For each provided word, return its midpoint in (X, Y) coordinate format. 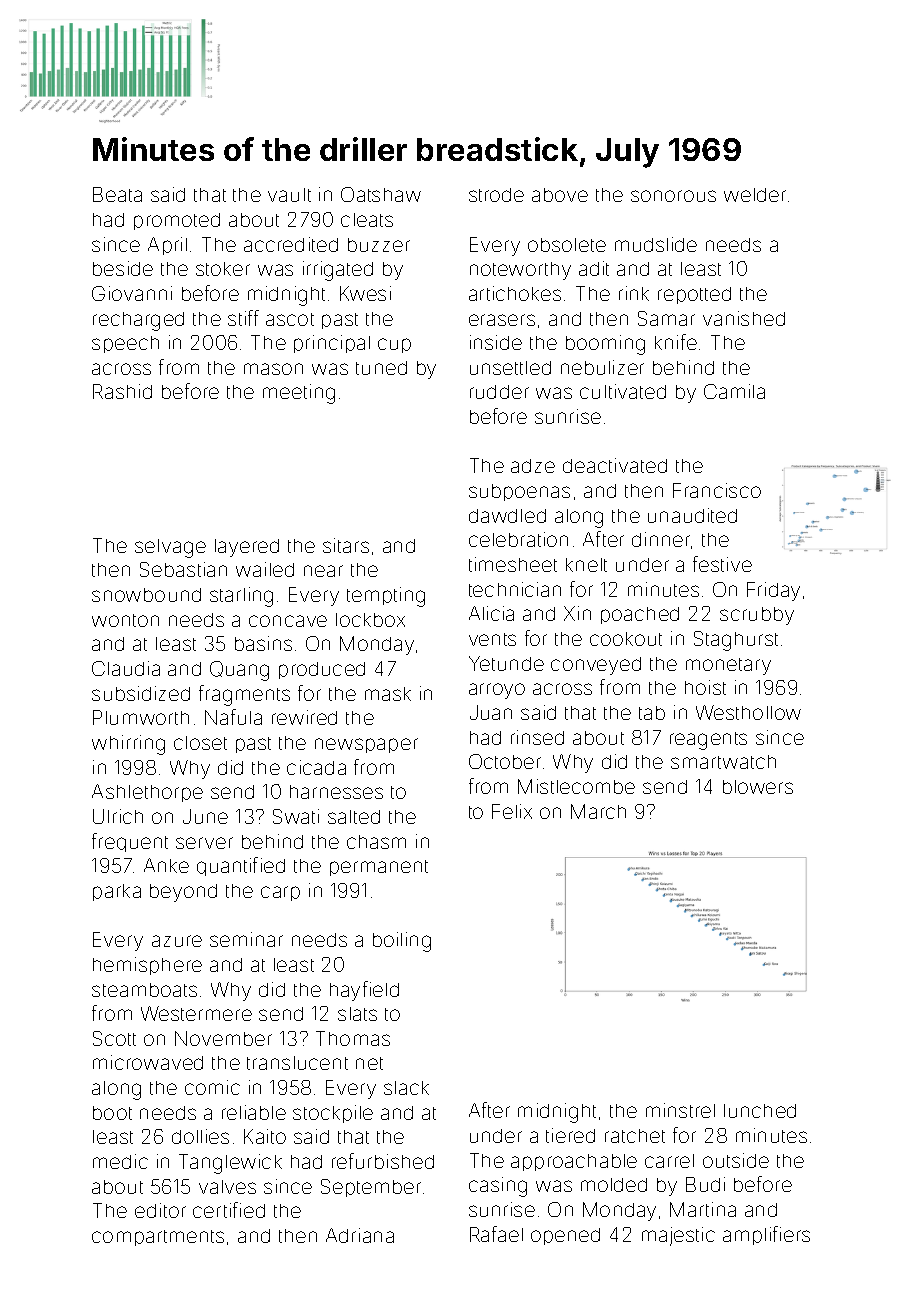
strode (496, 195)
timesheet (513, 564)
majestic (678, 1236)
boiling (402, 942)
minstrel (680, 1110)
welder (755, 195)
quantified (241, 866)
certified (229, 1210)
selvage (170, 548)
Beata (117, 194)
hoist (705, 687)
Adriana (360, 1235)
